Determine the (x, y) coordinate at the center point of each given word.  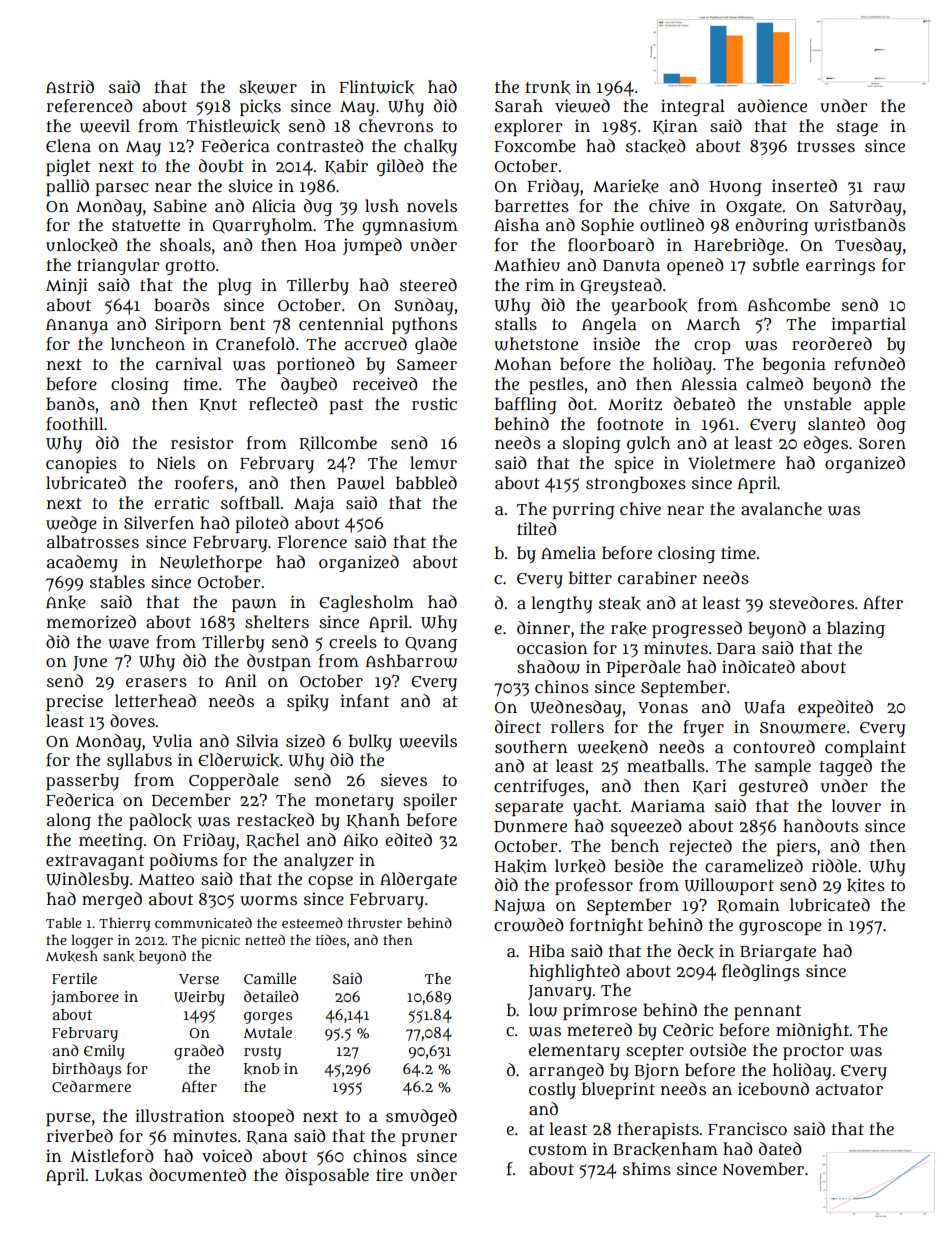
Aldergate (418, 880)
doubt (221, 166)
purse (68, 1119)
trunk (547, 87)
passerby (82, 781)
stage (857, 128)
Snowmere (803, 728)
